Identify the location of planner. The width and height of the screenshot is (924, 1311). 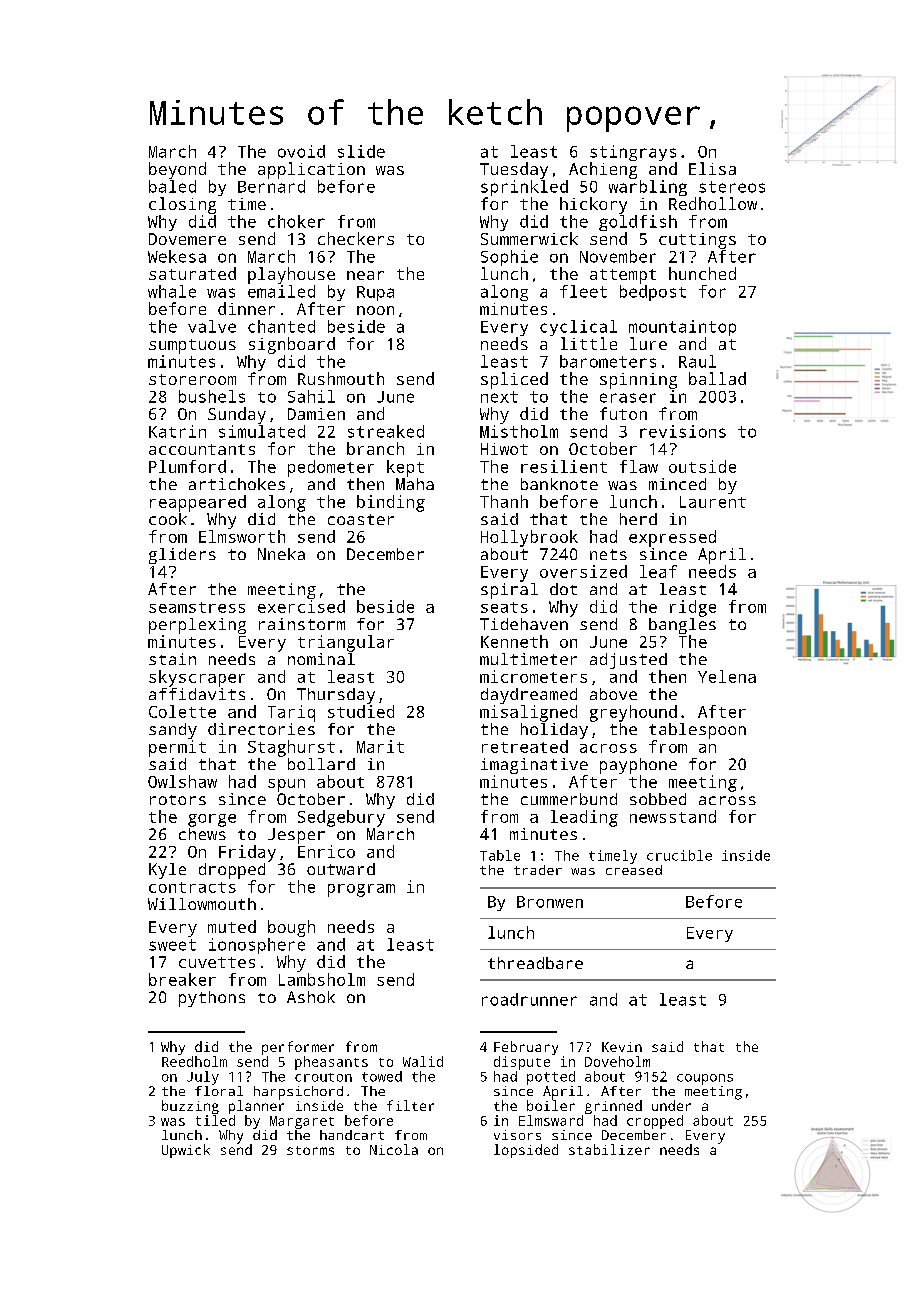
(256, 1107).
